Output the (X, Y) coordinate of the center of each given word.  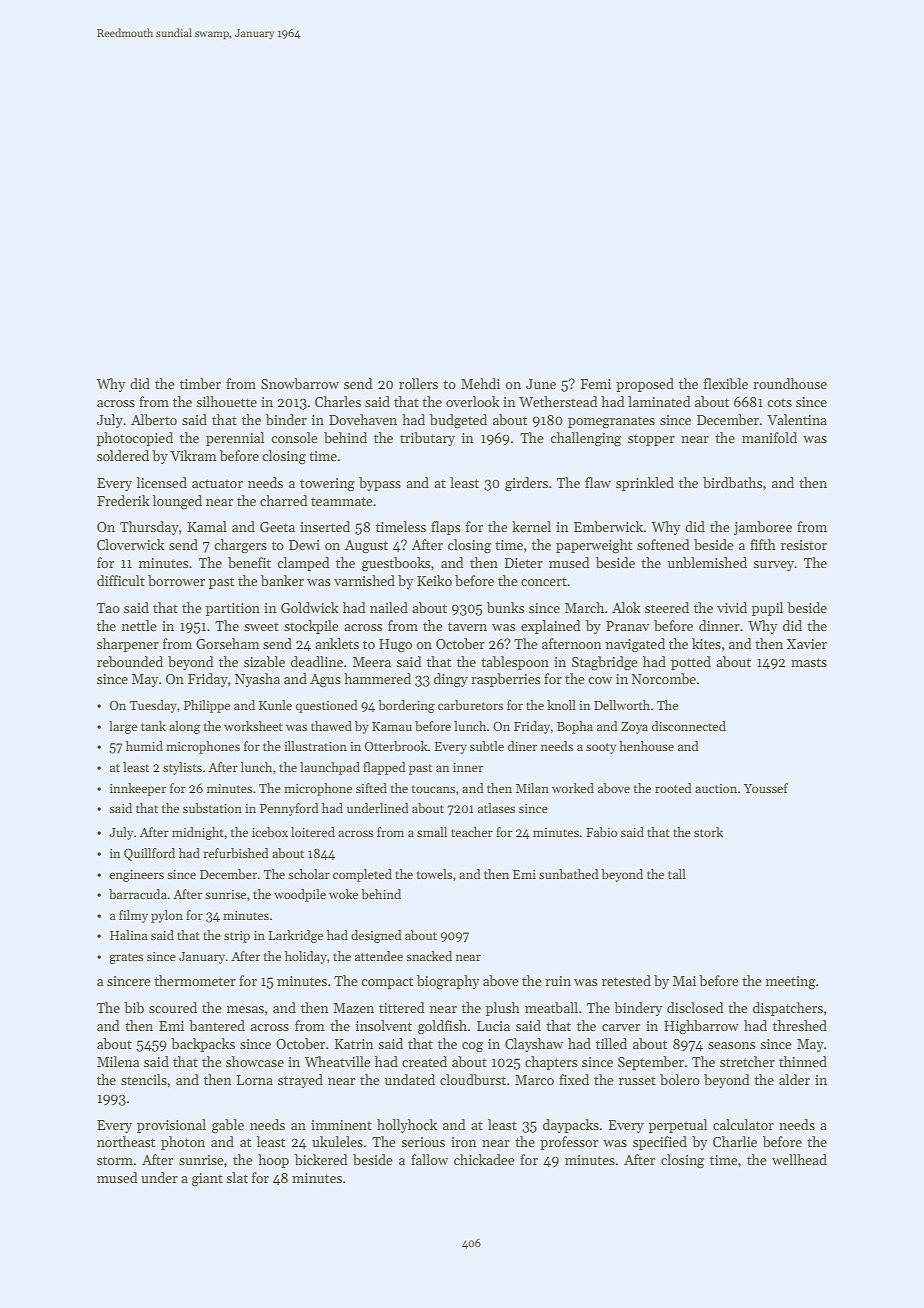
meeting (791, 983)
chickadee (484, 1159)
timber (200, 383)
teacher (472, 832)
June (541, 384)
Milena (118, 1061)
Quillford (149, 854)
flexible (726, 383)
